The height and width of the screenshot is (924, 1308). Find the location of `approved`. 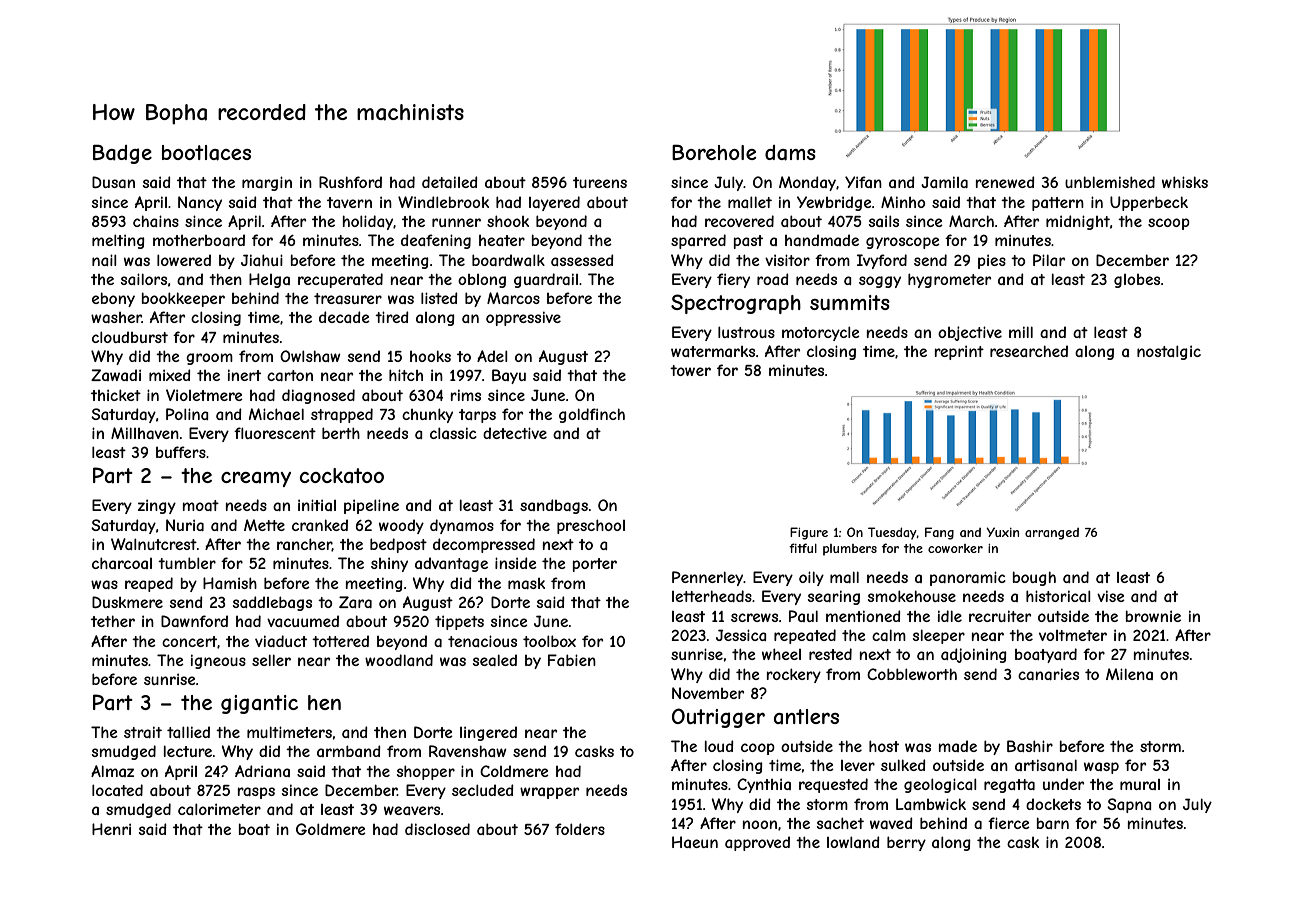

approved is located at coordinates (757, 843).
